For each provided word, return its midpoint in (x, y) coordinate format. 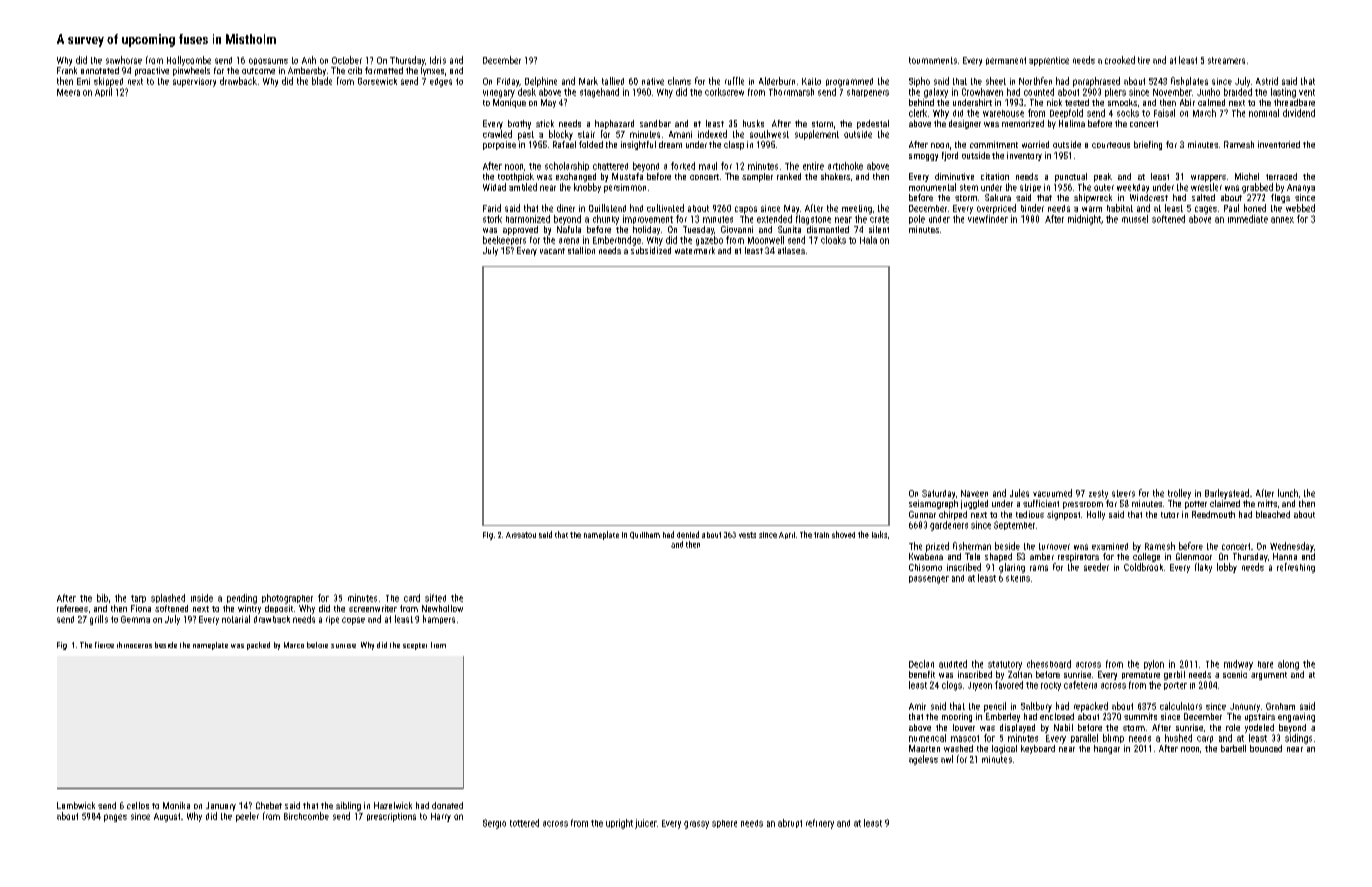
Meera (68, 92)
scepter (415, 646)
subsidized (651, 250)
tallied (613, 81)
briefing (1148, 145)
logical (1004, 749)
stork (492, 219)
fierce (104, 645)
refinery (820, 824)
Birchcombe (306, 816)
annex (1282, 220)
